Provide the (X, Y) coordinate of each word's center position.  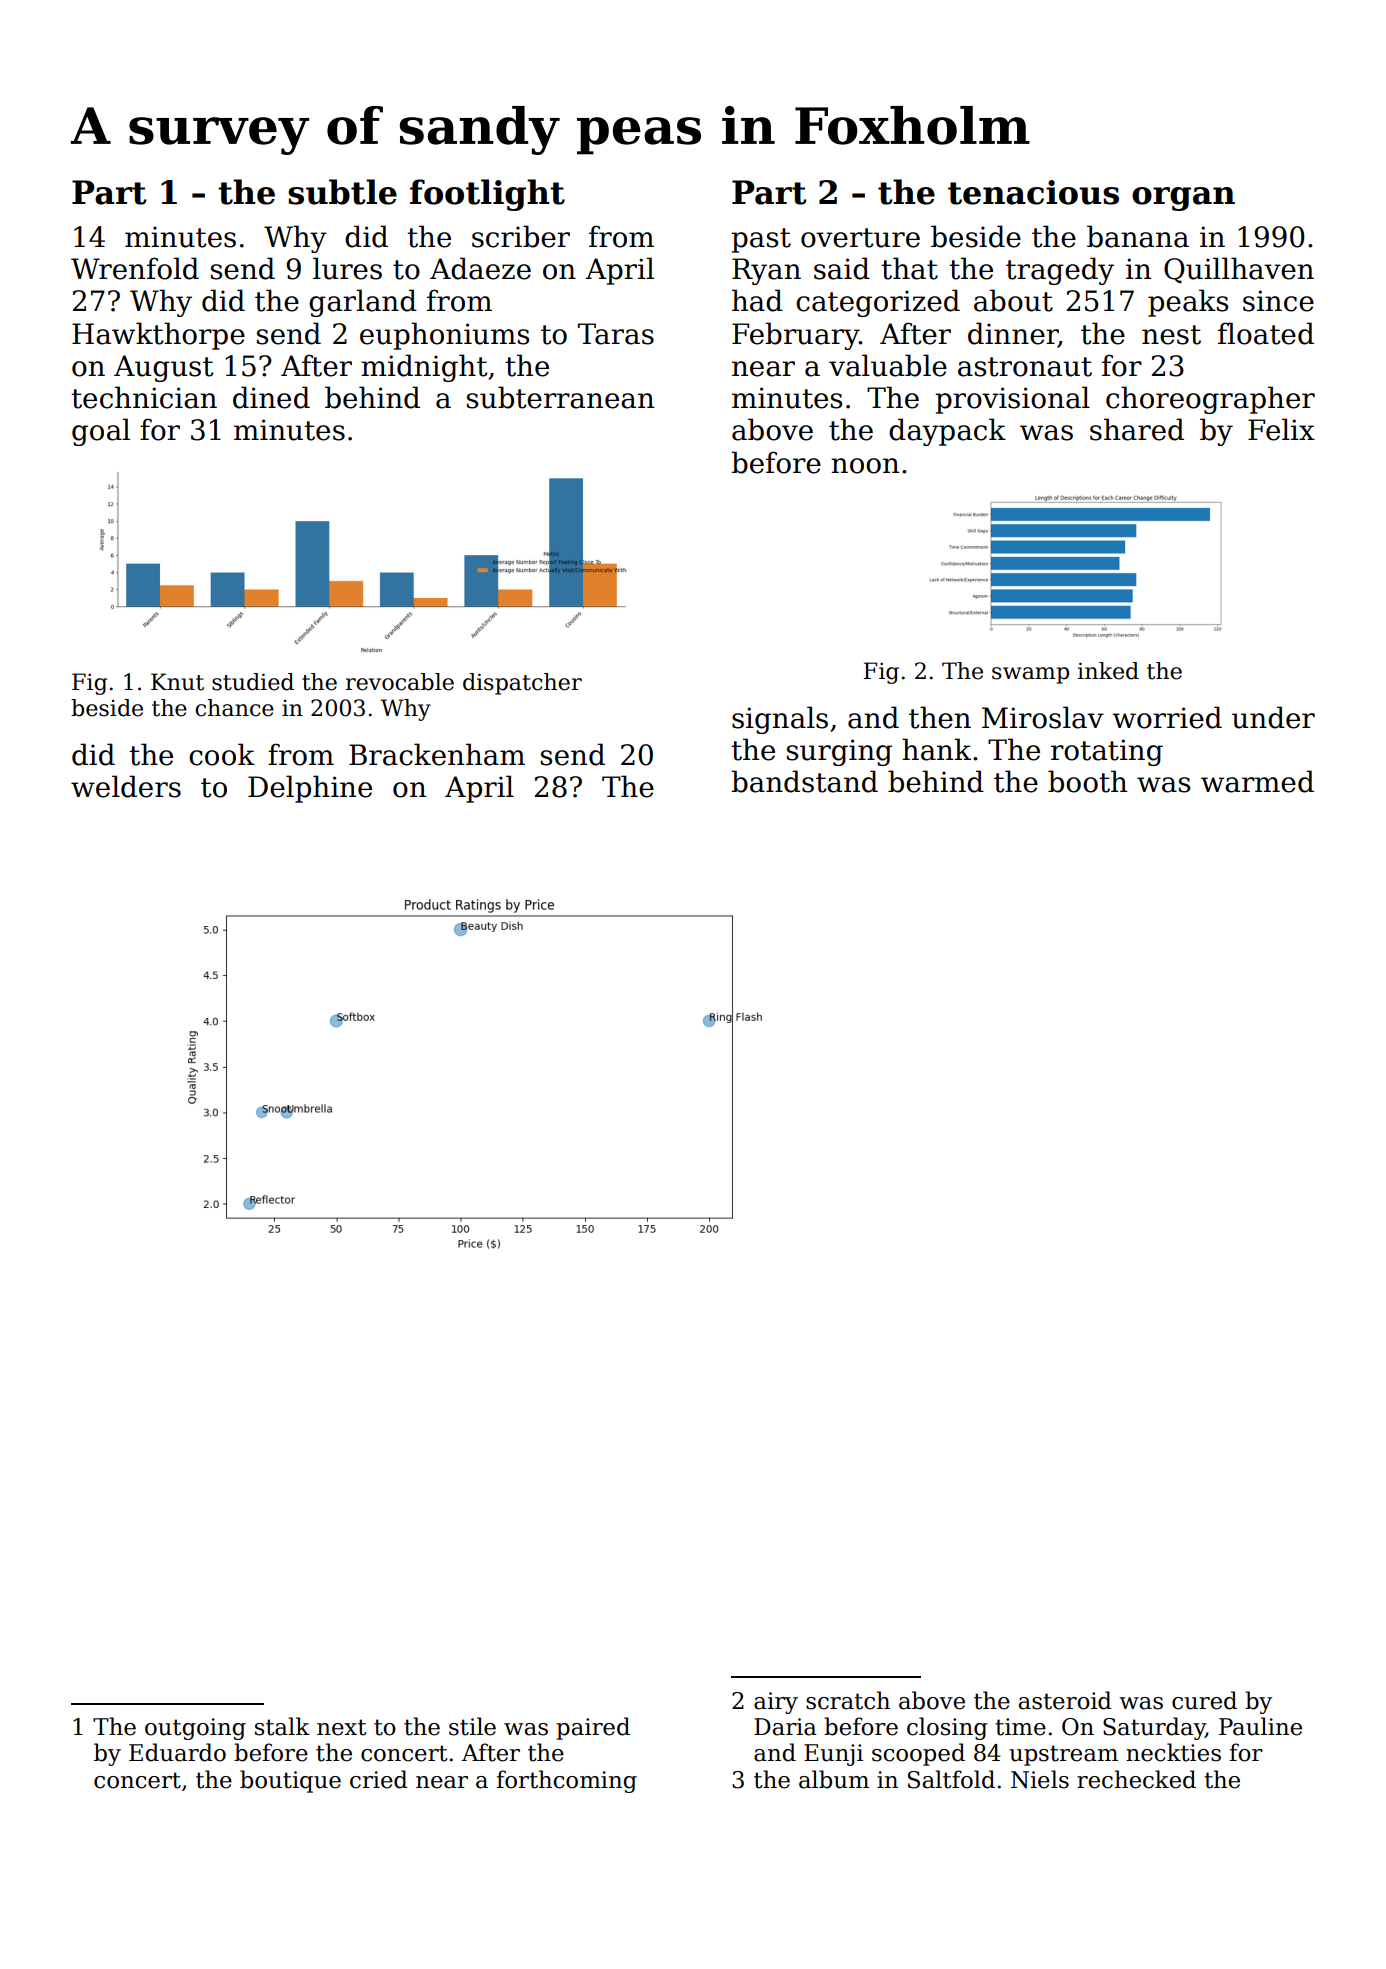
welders (126, 786)
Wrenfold (135, 268)
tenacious (1033, 192)
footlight (487, 195)
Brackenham (437, 754)
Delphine (310, 789)
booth (1087, 781)
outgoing (195, 1729)
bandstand (804, 781)
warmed (1257, 781)
